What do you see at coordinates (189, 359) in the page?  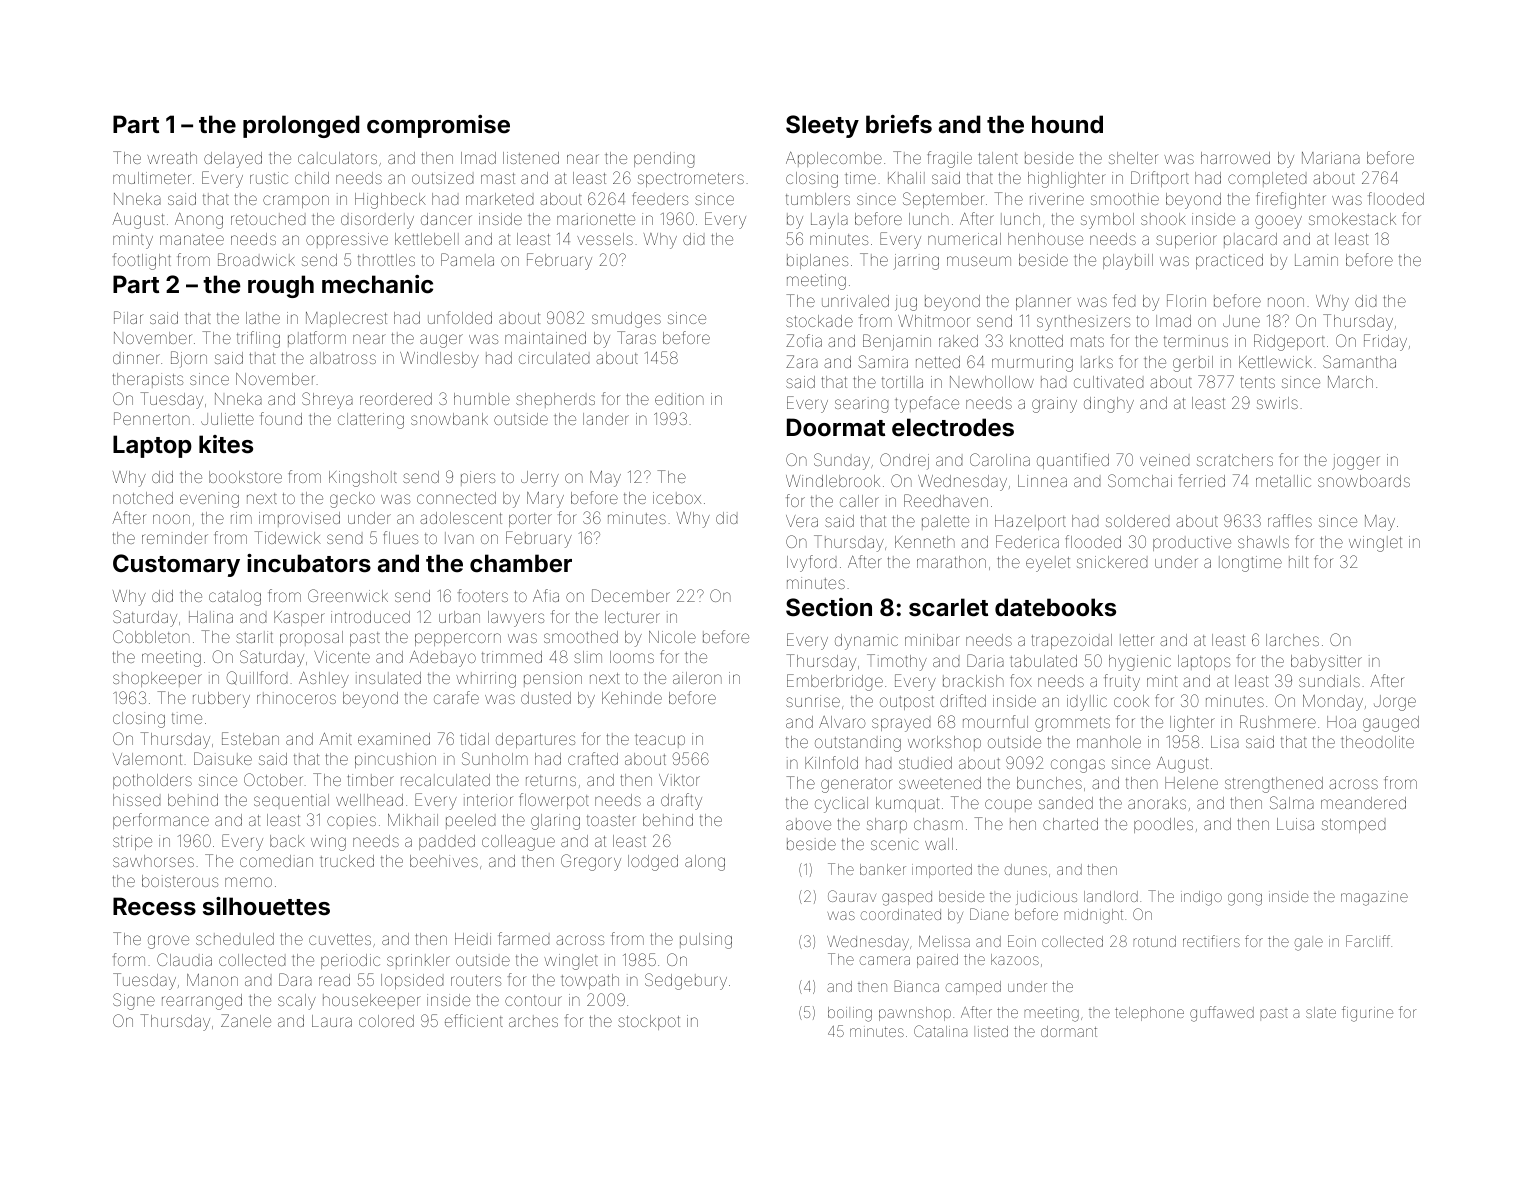 I see `Bjorn` at bounding box center [189, 359].
